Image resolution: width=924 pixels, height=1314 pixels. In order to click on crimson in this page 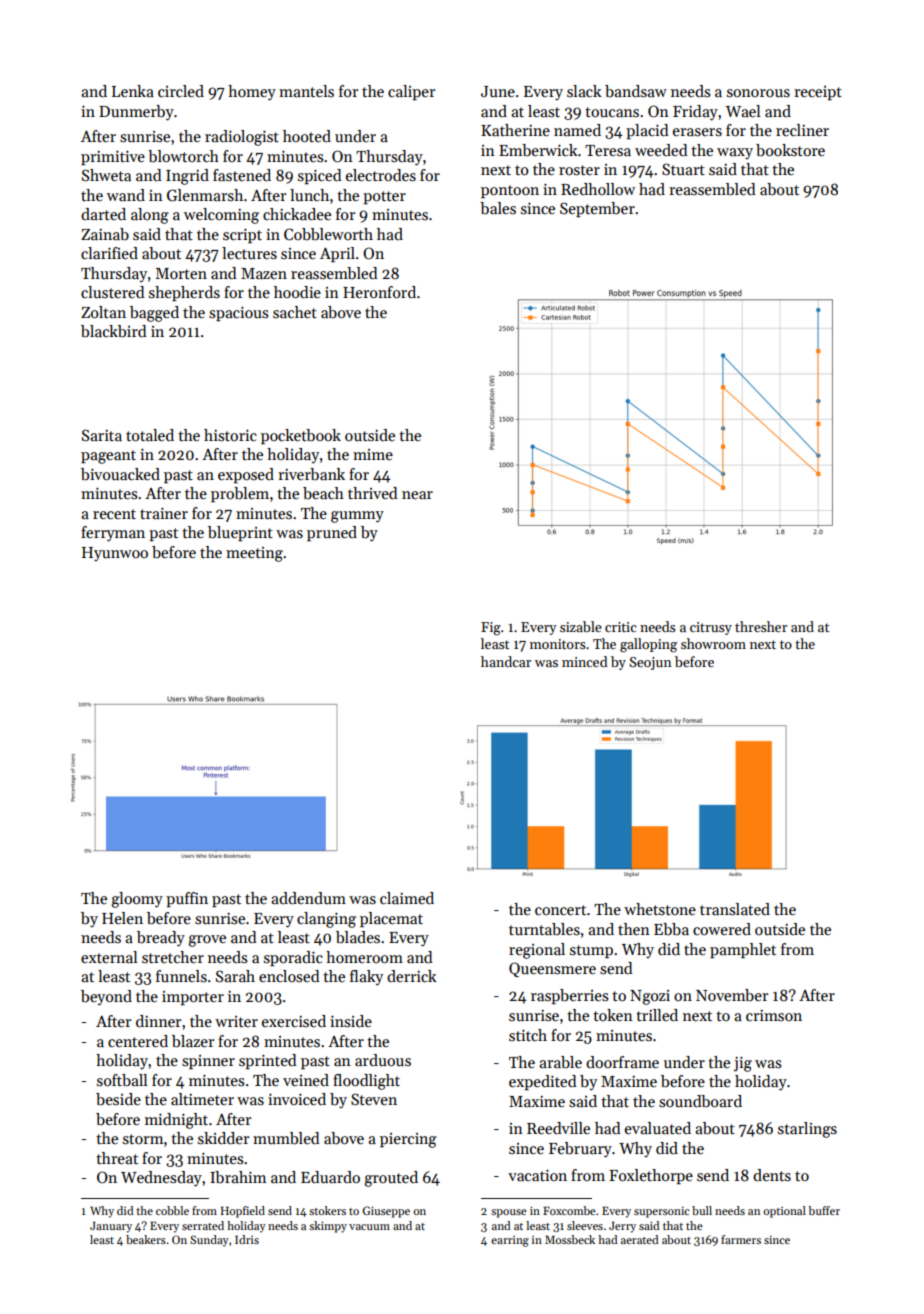, I will do `click(774, 1016)`.
